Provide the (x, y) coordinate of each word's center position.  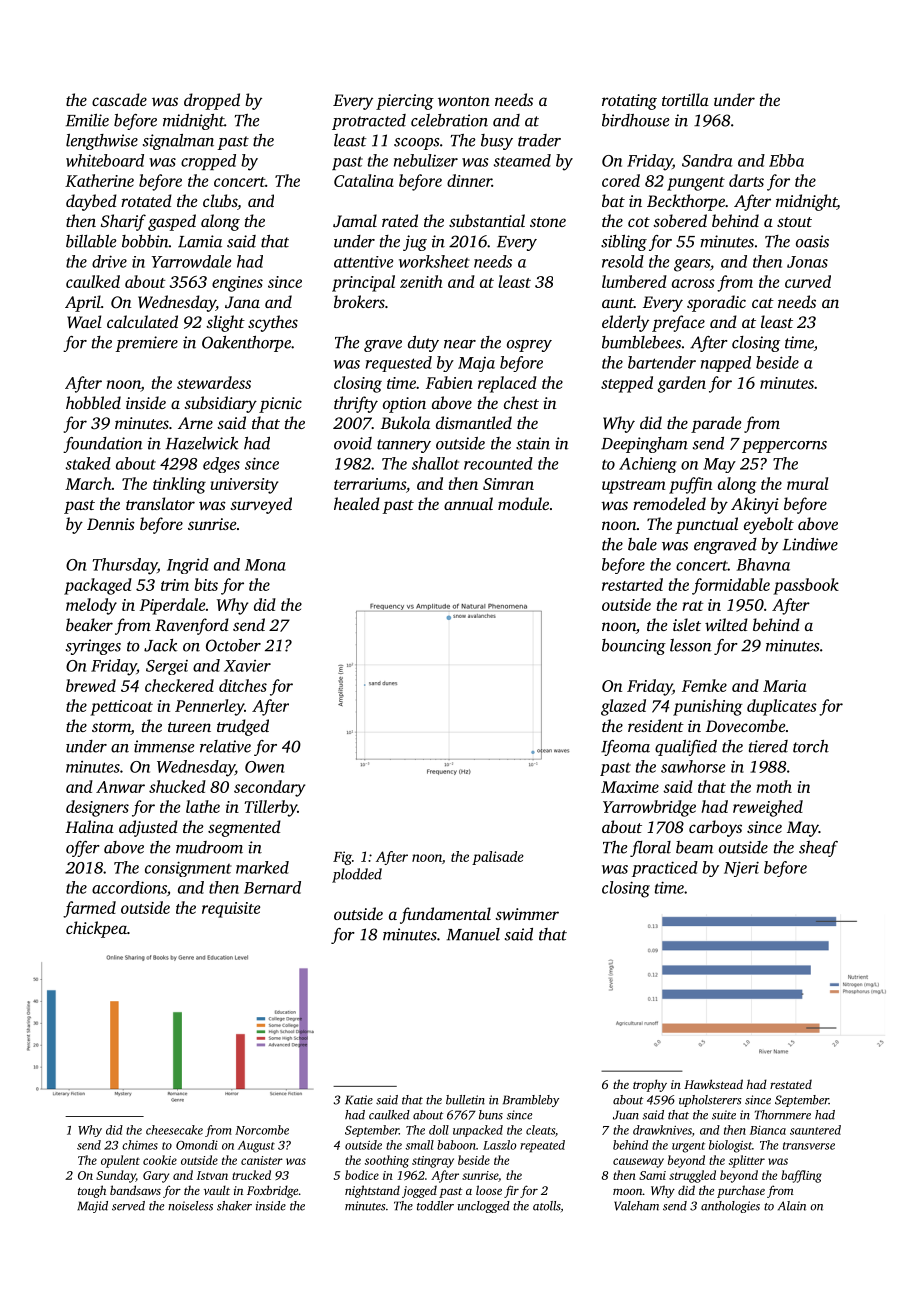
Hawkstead (713, 1084)
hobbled (93, 402)
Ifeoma (625, 748)
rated (400, 220)
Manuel (473, 934)
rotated (146, 200)
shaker (234, 1206)
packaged (98, 586)
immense (164, 746)
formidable (731, 586)
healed (357, 503)
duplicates (782, 707)
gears (692, 265)
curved (808, 281)
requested (399, 364)
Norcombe (262, 1130)
